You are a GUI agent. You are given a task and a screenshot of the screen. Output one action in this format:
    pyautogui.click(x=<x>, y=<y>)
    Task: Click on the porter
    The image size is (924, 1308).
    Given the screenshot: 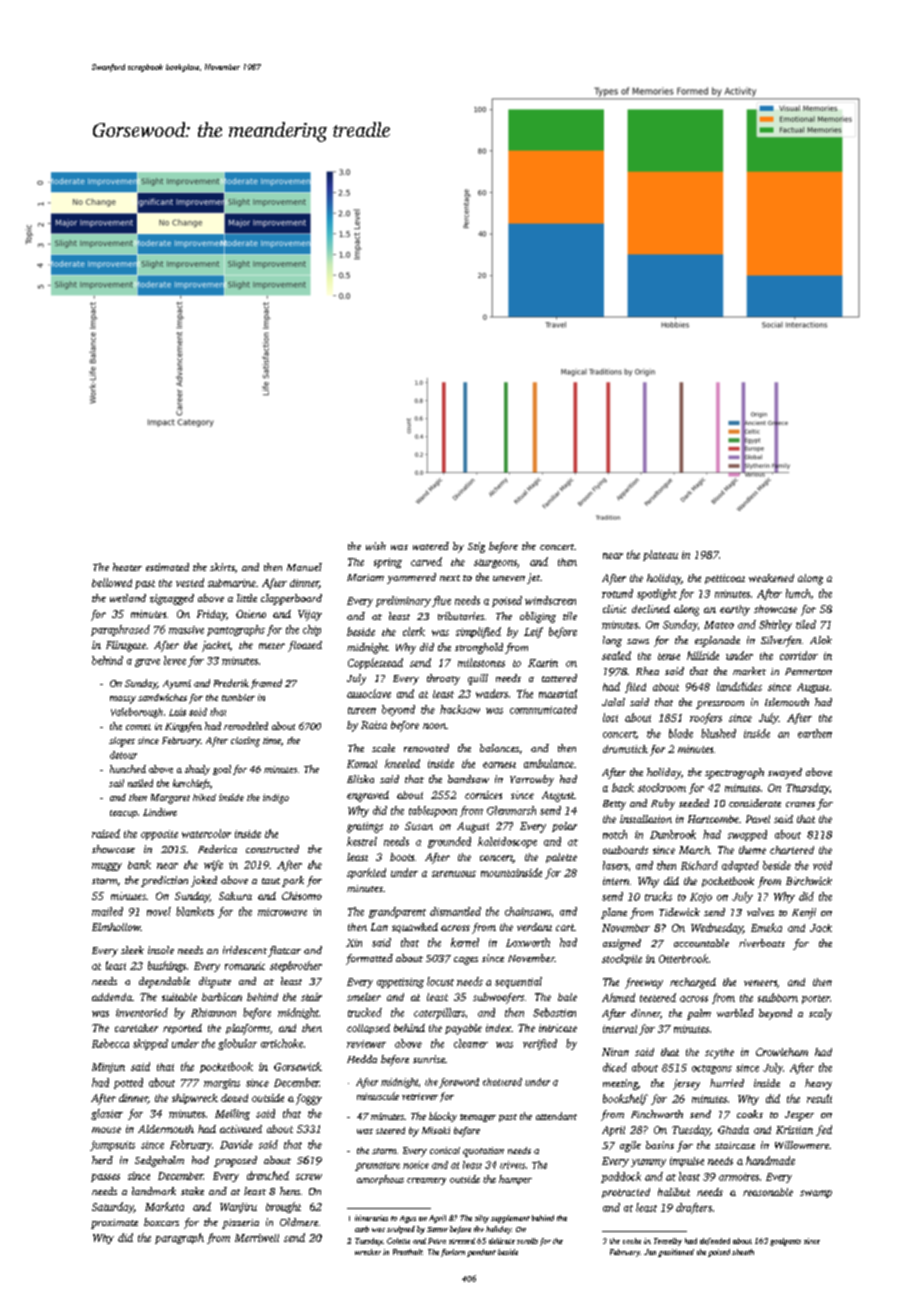 What is the action you would take?
    pyautogui.click(x=816, y=999)
